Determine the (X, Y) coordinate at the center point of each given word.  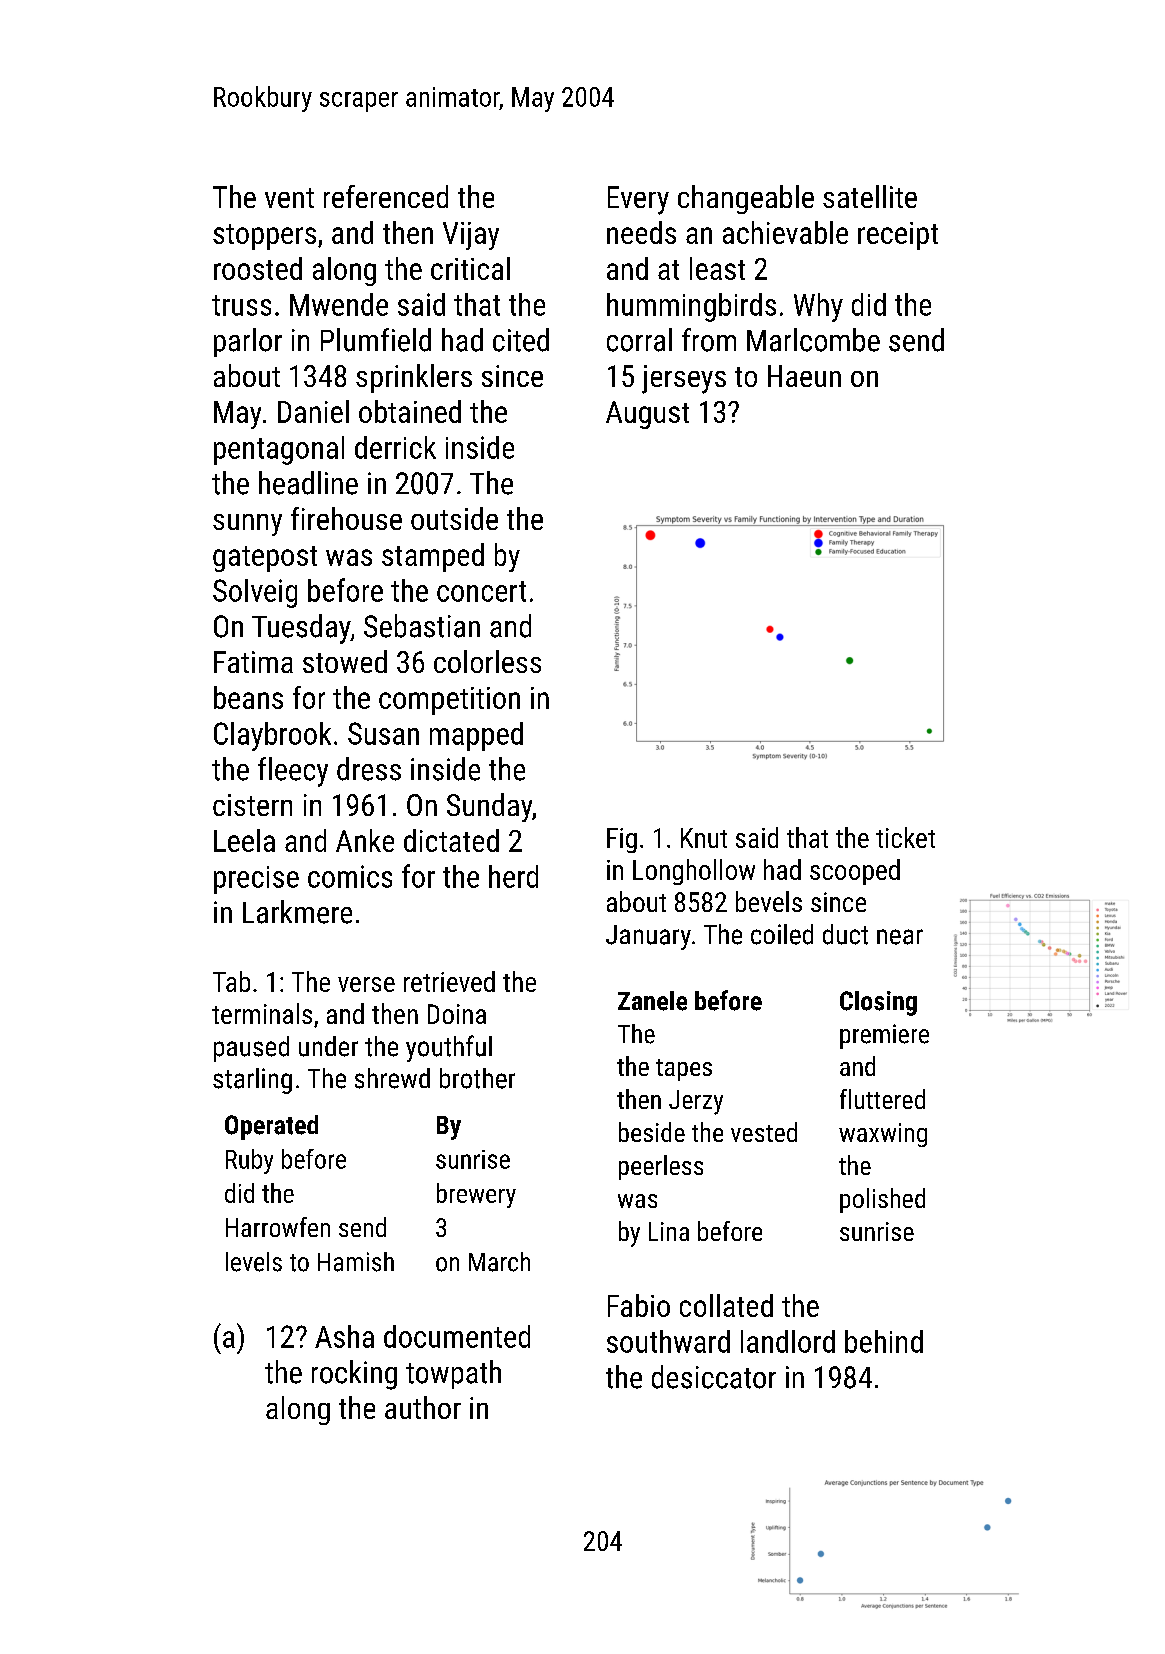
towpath (453, 1374)
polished (882, 1200)
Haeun (804, 376)
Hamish (356, 1262)
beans (248, 697)
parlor (248, 342)
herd (513, 876)
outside (454, 518)
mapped (476, 736)
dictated (451, 840)
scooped (855, 872)
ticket (905, 837)
